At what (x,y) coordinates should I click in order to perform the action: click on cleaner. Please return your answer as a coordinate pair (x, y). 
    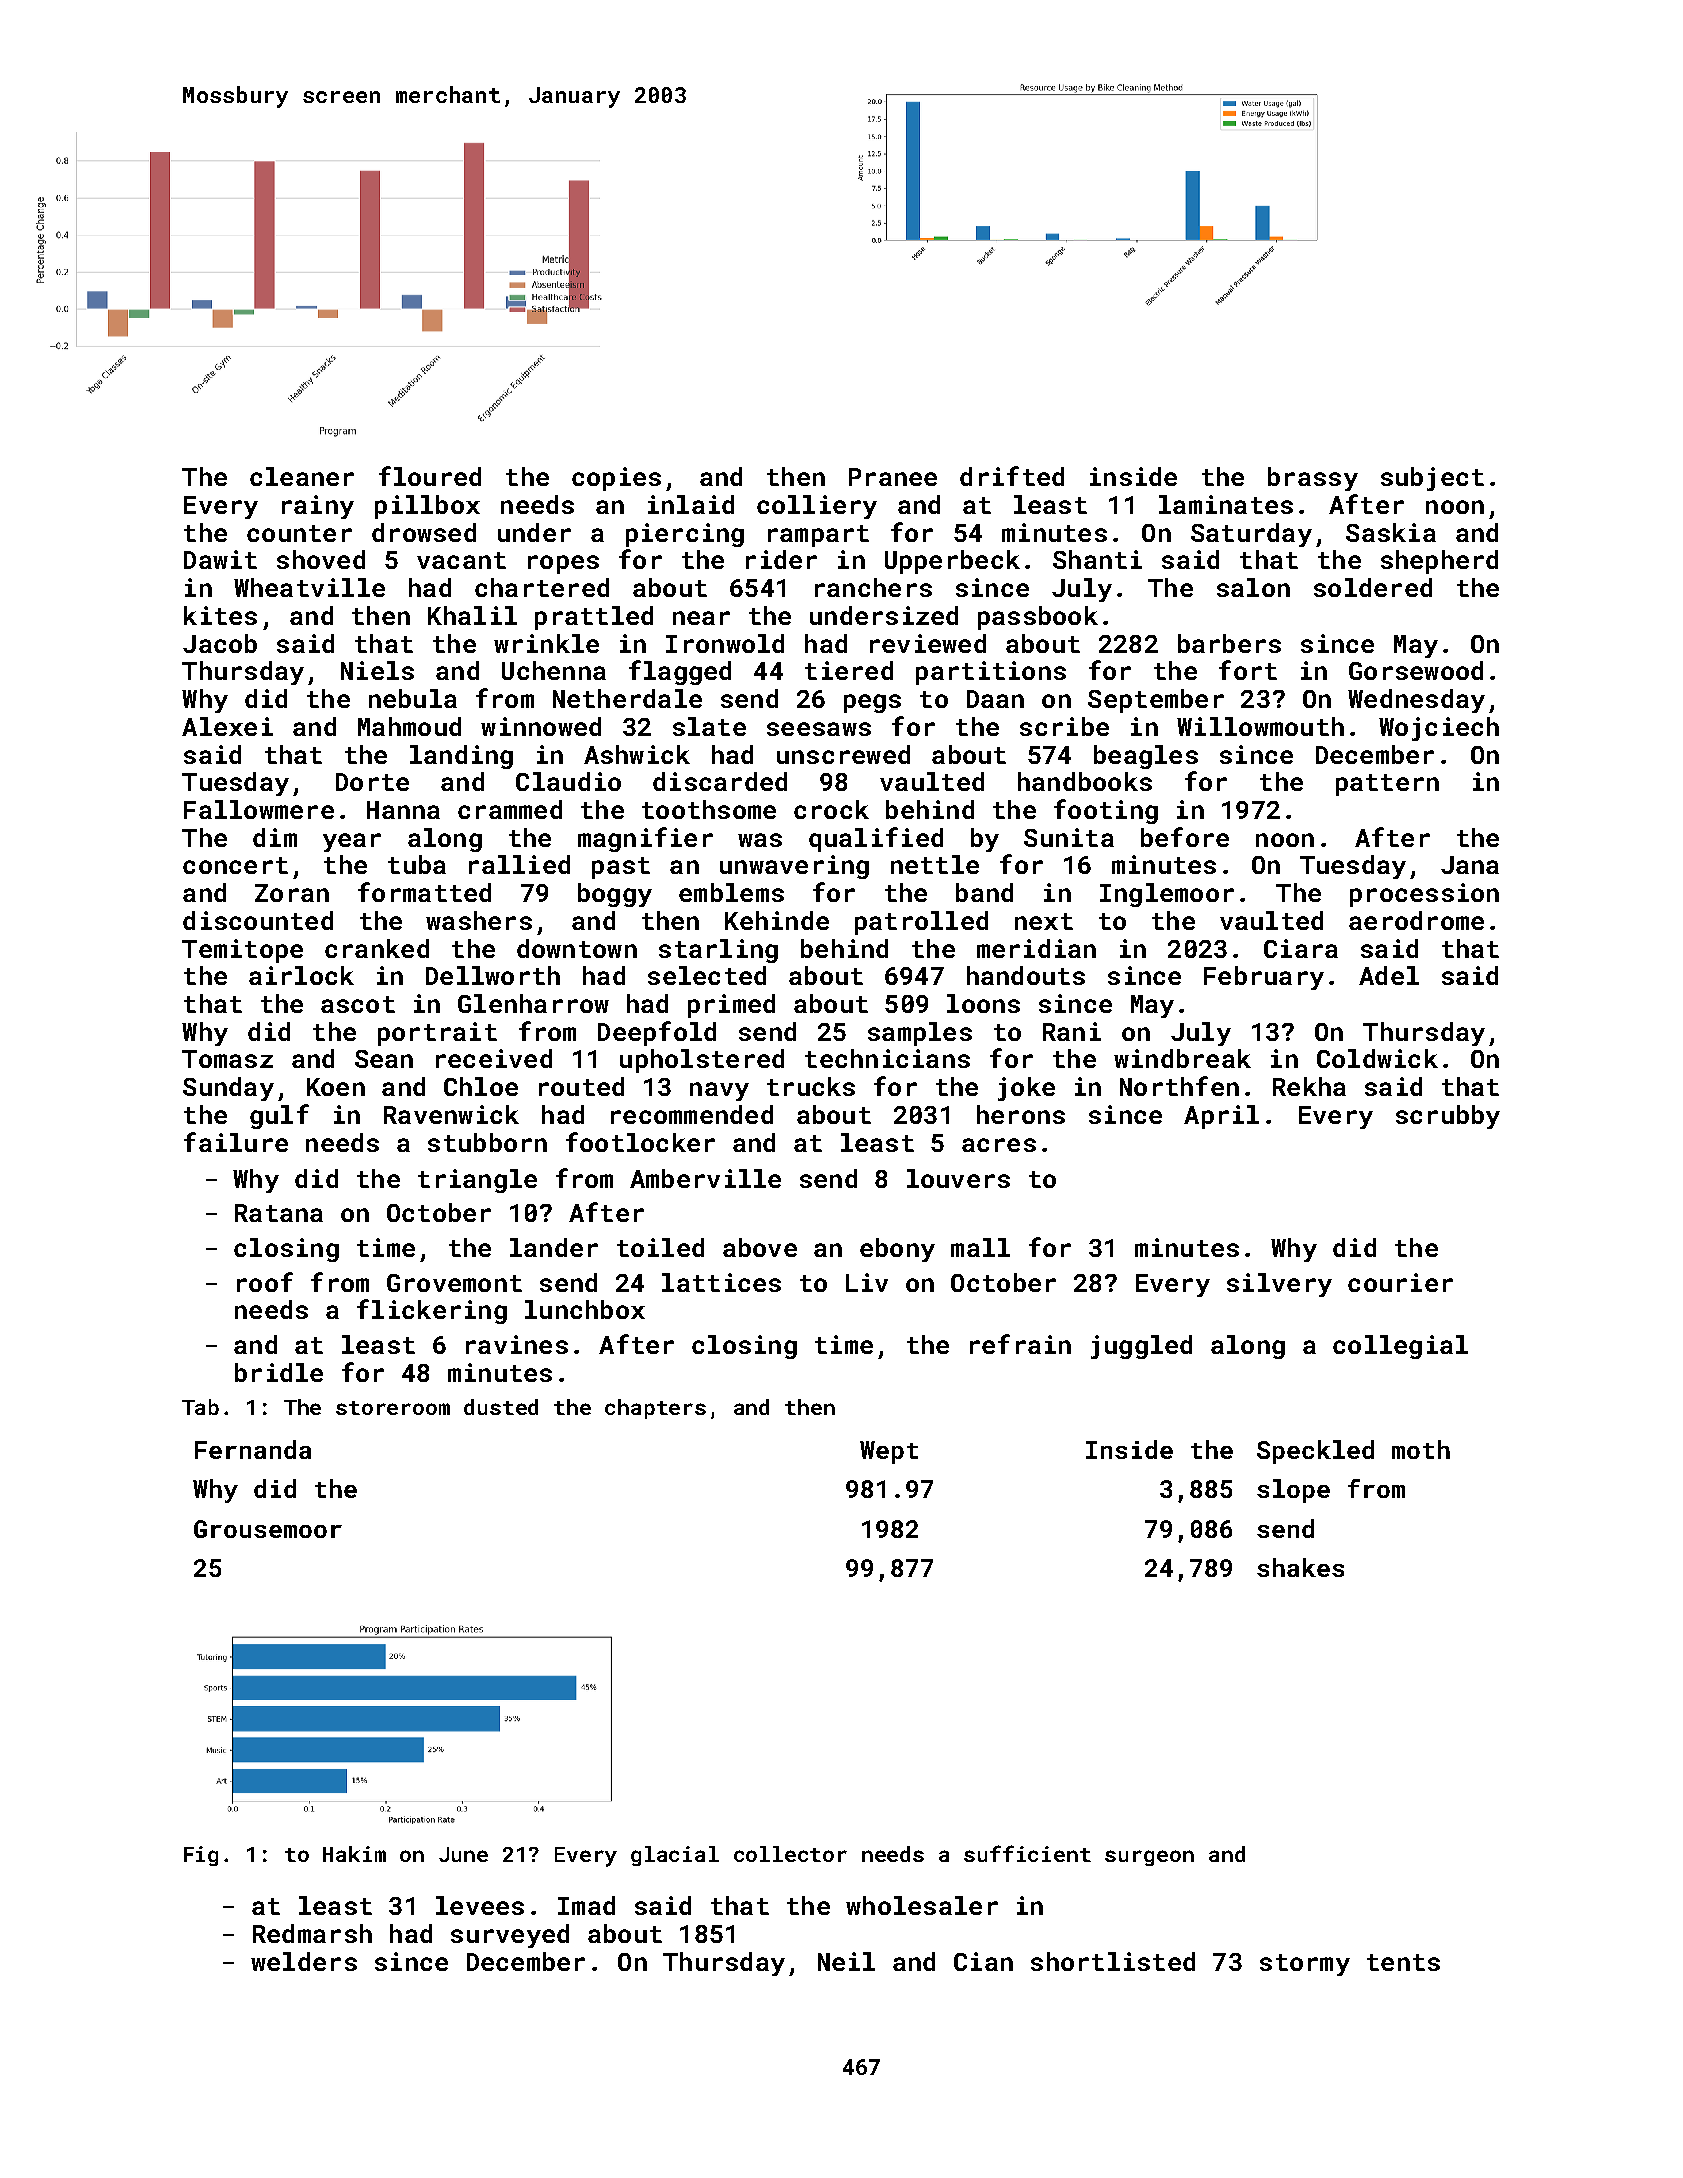
    Looking at the image, I should click on (302, 476).
